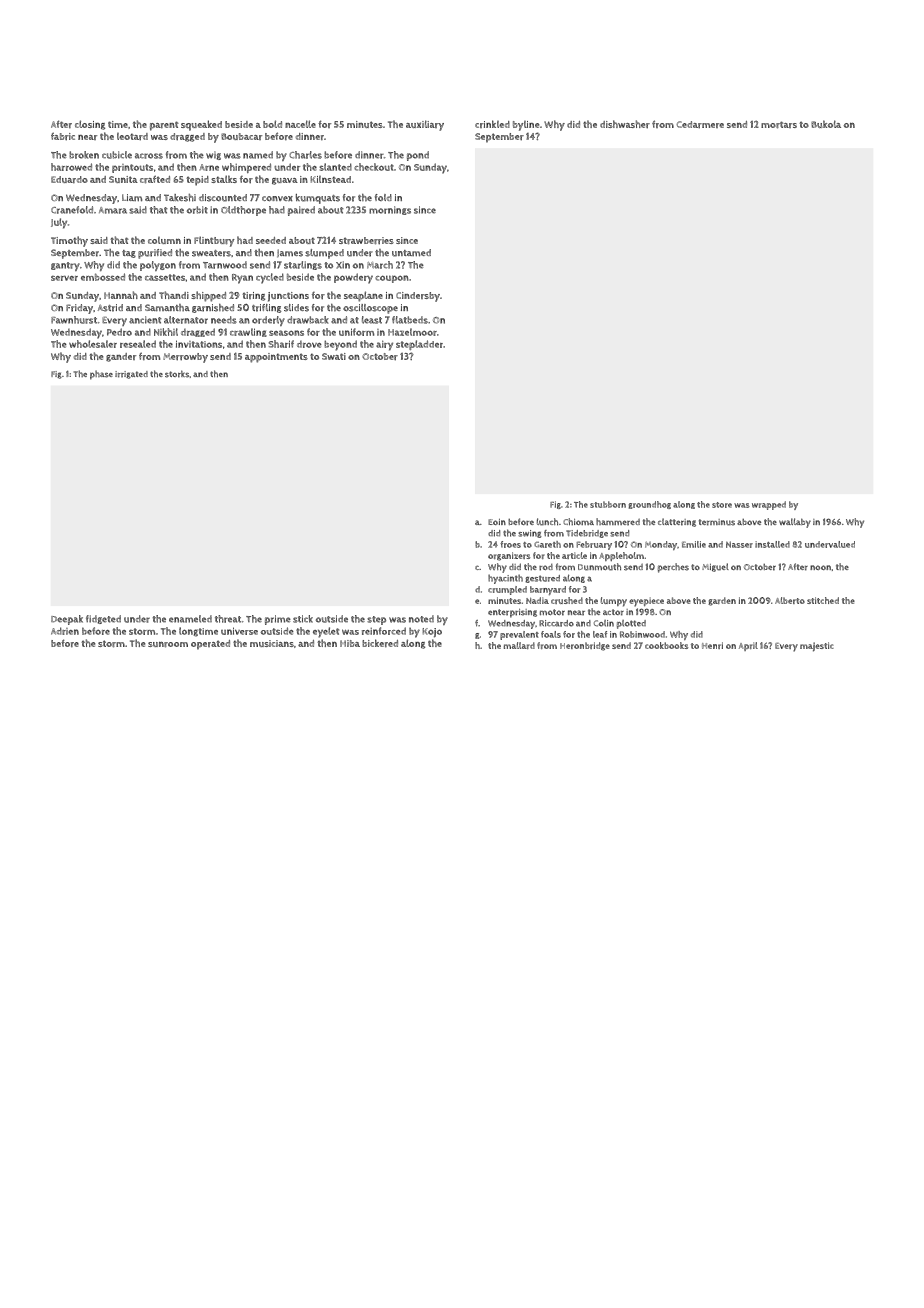  Describe the element at coordinates (334, 356) in the screenshot. I see `Swati` at that location.
